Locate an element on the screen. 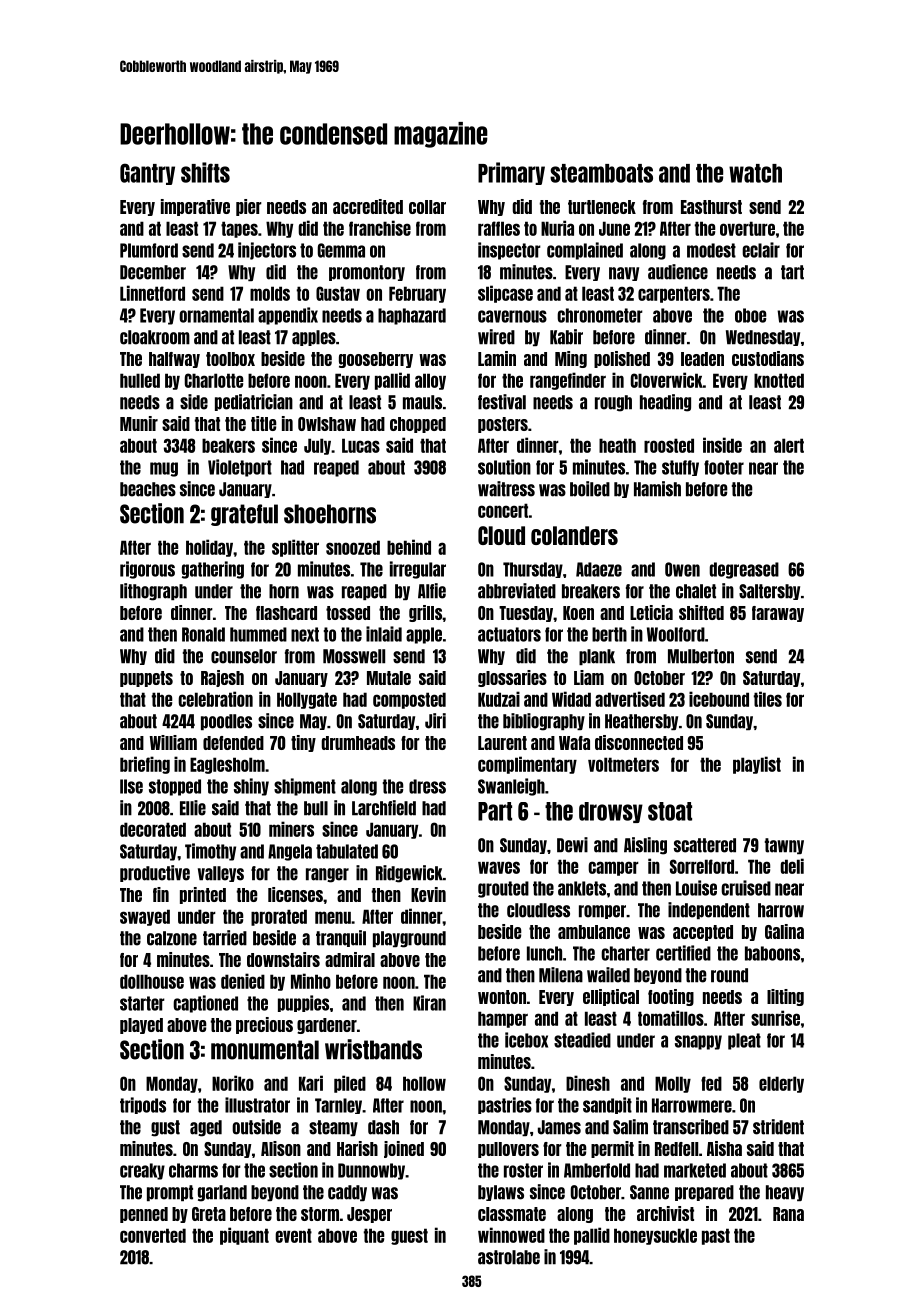 This screenshot has height=1308, width=924. Plumford is located at coordinates (149, 250).
